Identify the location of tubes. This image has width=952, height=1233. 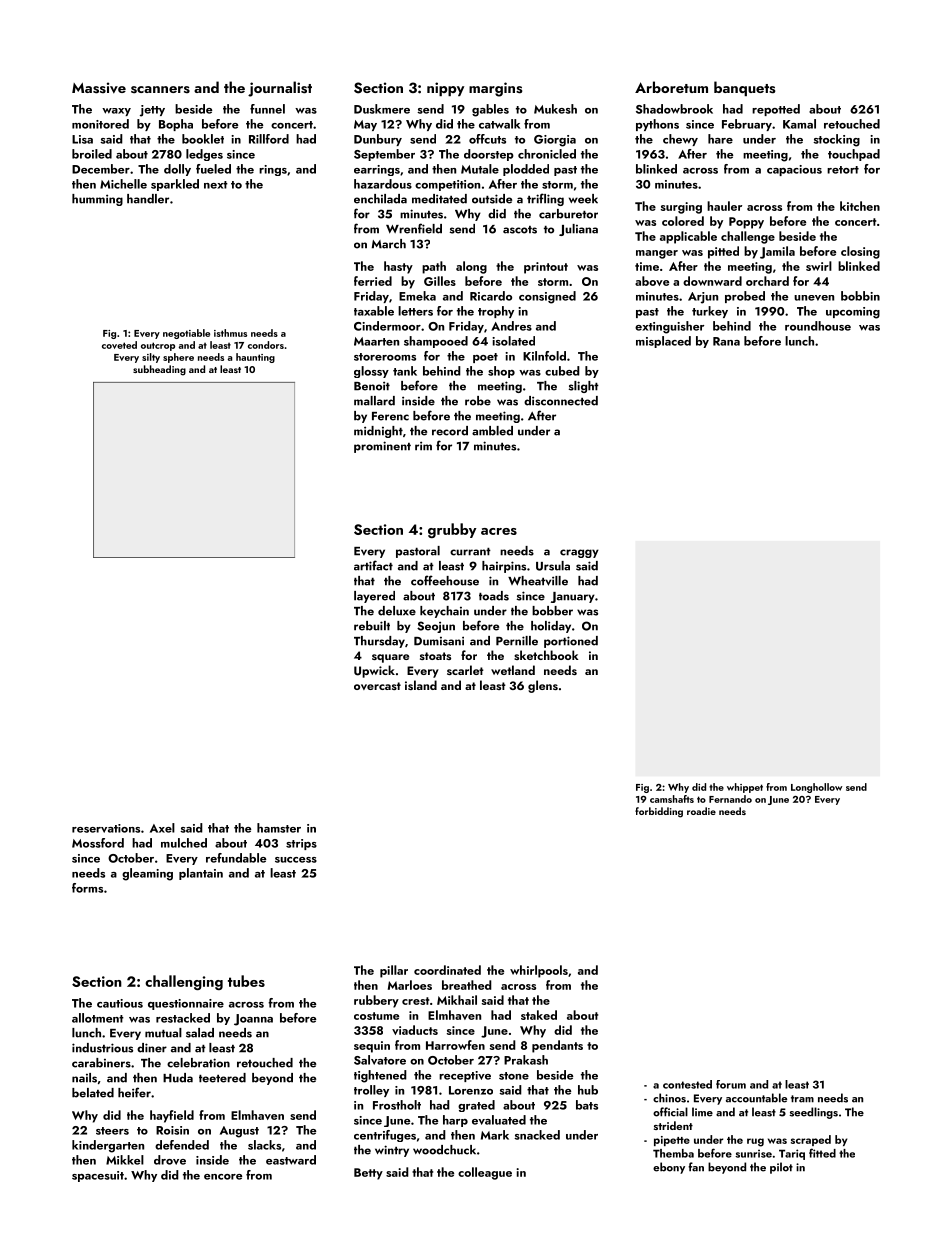
(246, 981).
